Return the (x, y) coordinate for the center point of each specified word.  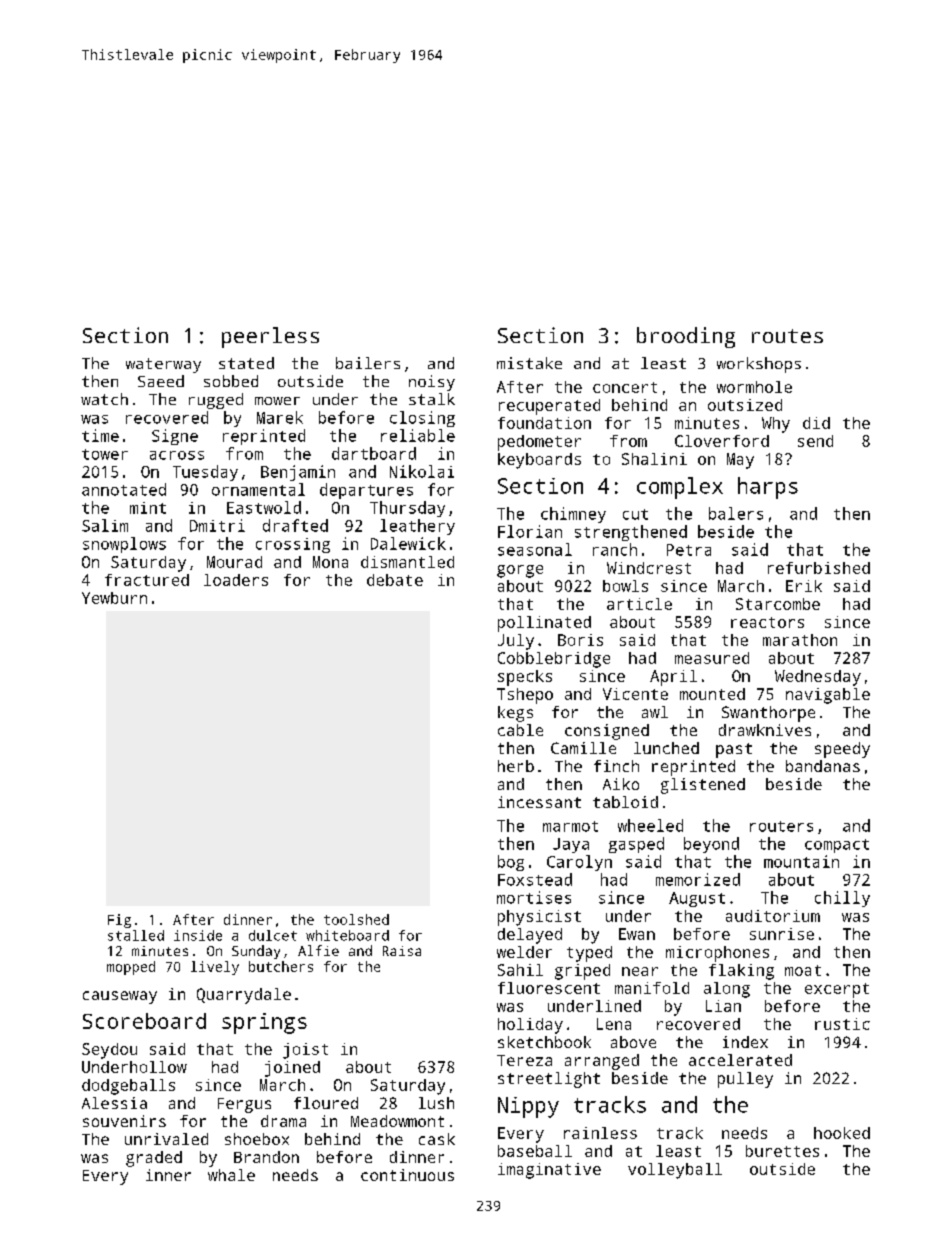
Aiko (621, 784)
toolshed (356, 919)
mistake (529, 363)
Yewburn (114, 598)
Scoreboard (144, 1021)
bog (511, 863)
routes (787, 336)
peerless (270, 337)
